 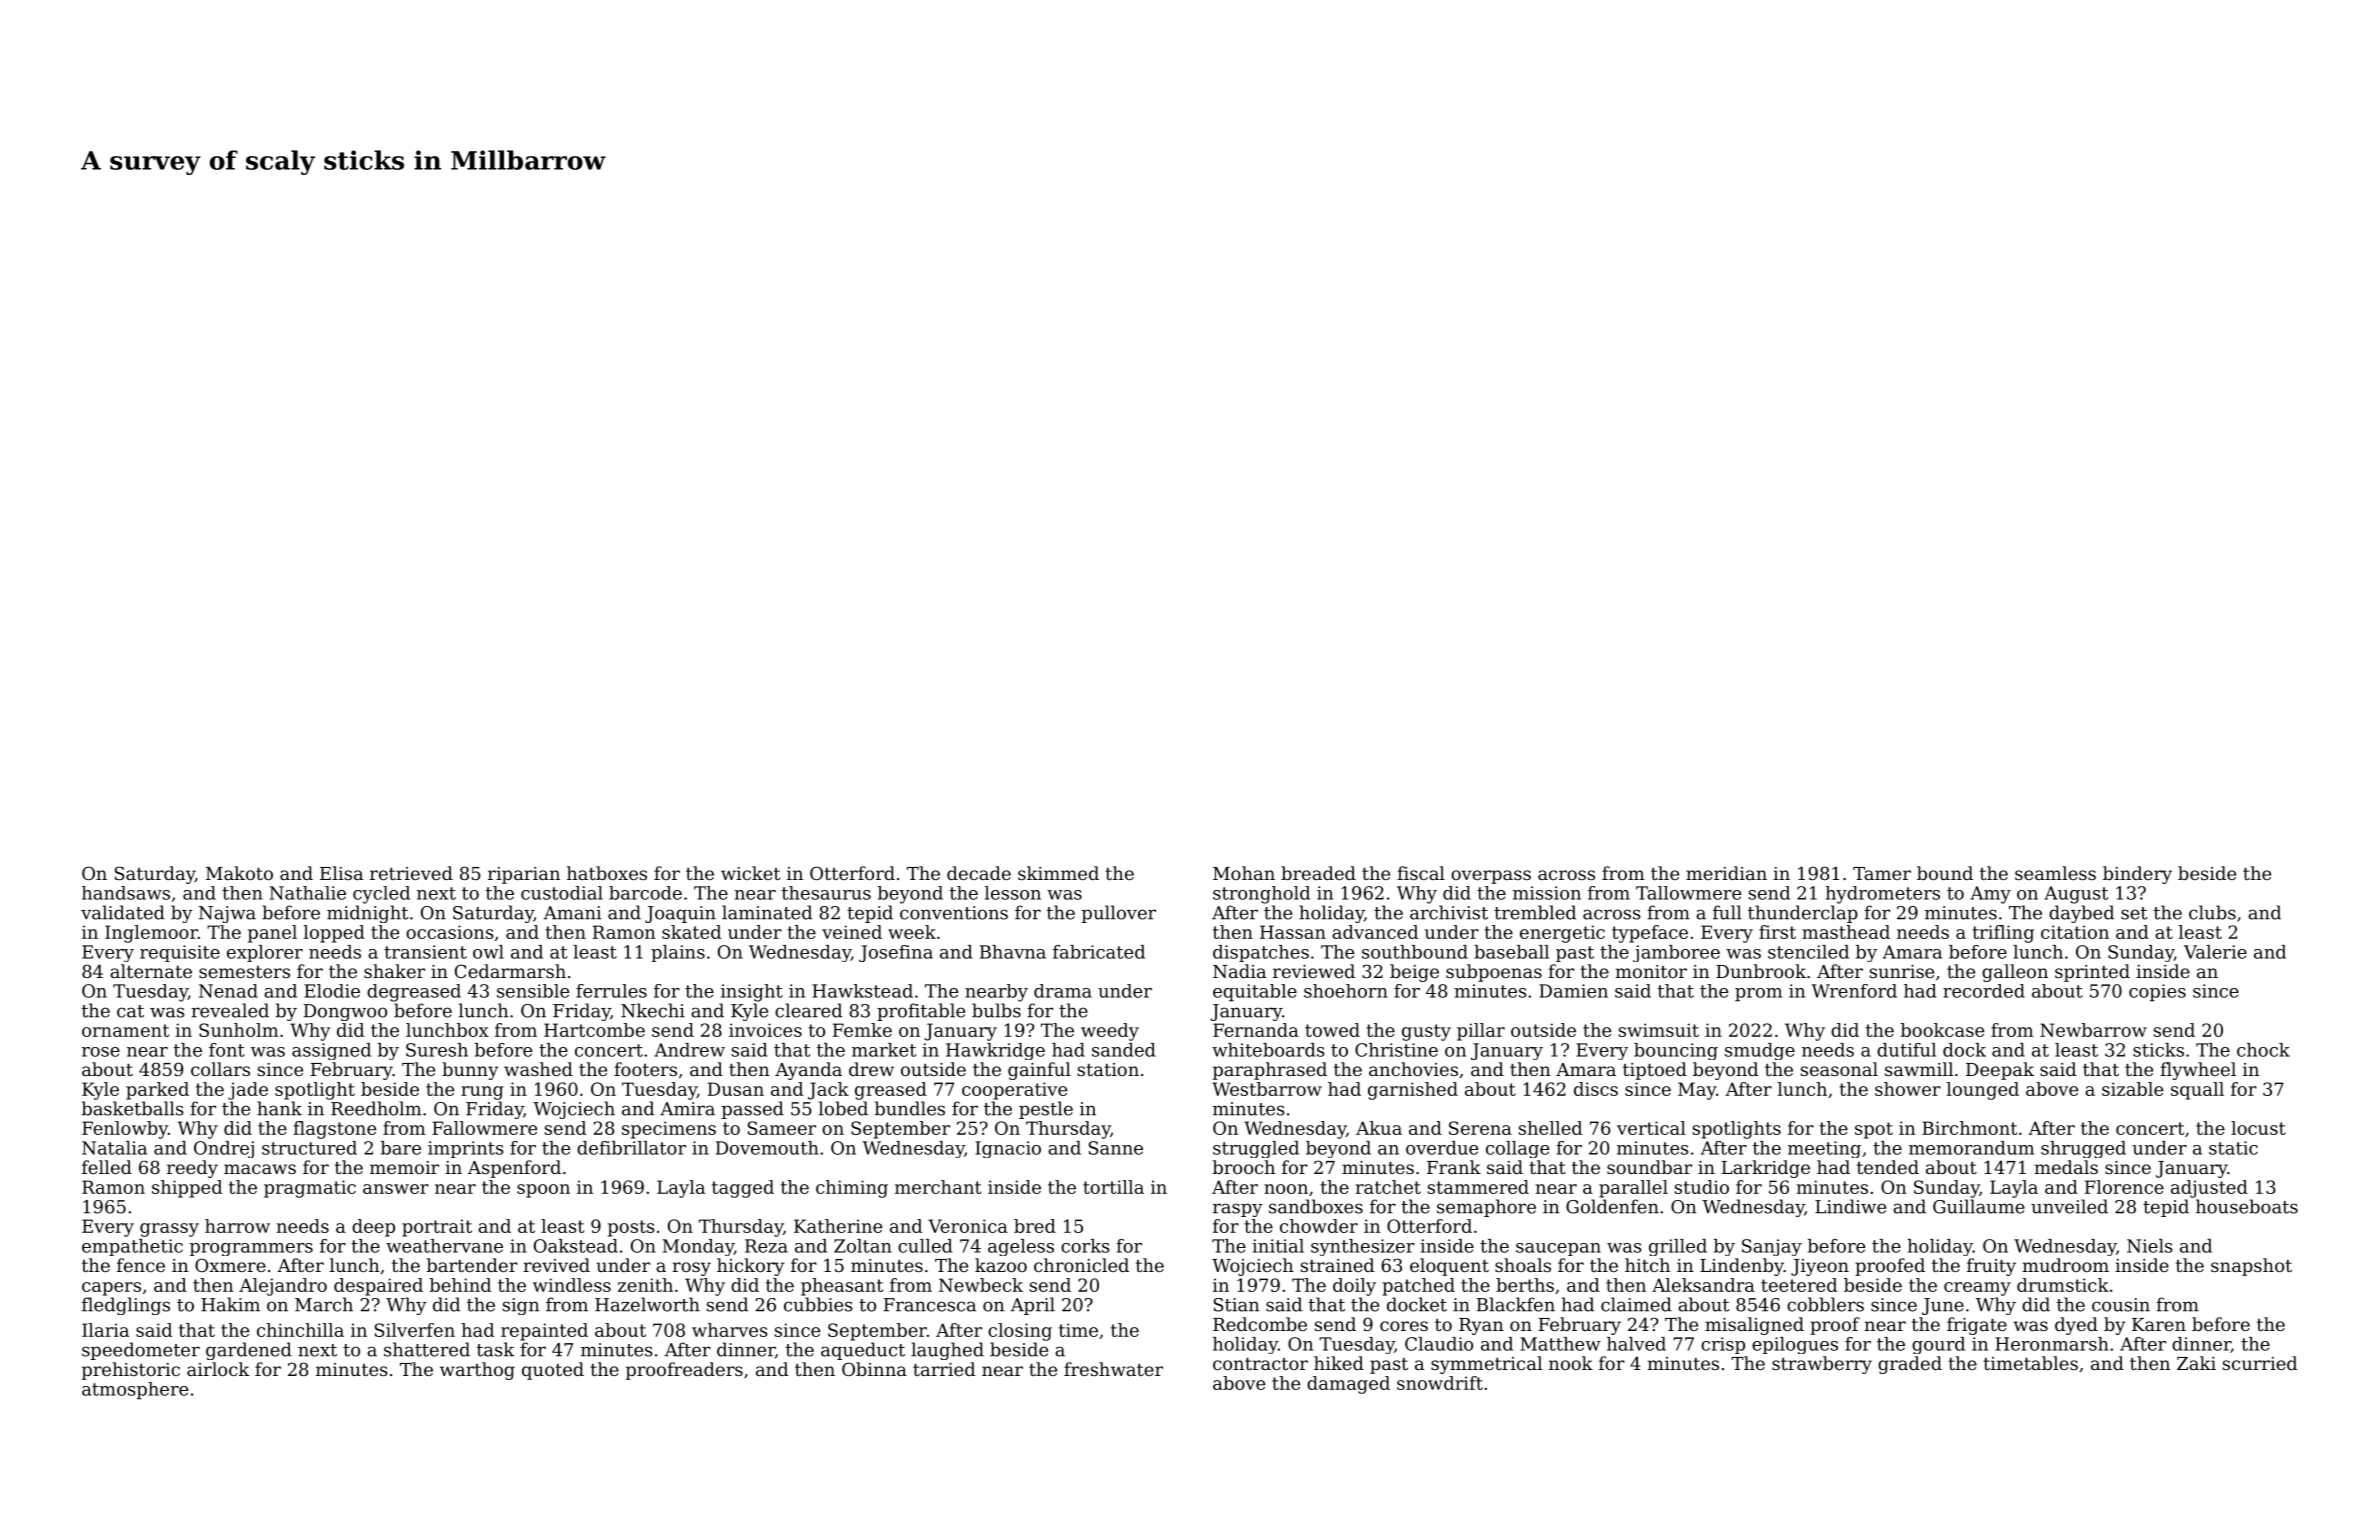 What do you see at coordinates (1244, 873) in the screenshot?
I see `Mohan` at bounding box center [1244, 873].
